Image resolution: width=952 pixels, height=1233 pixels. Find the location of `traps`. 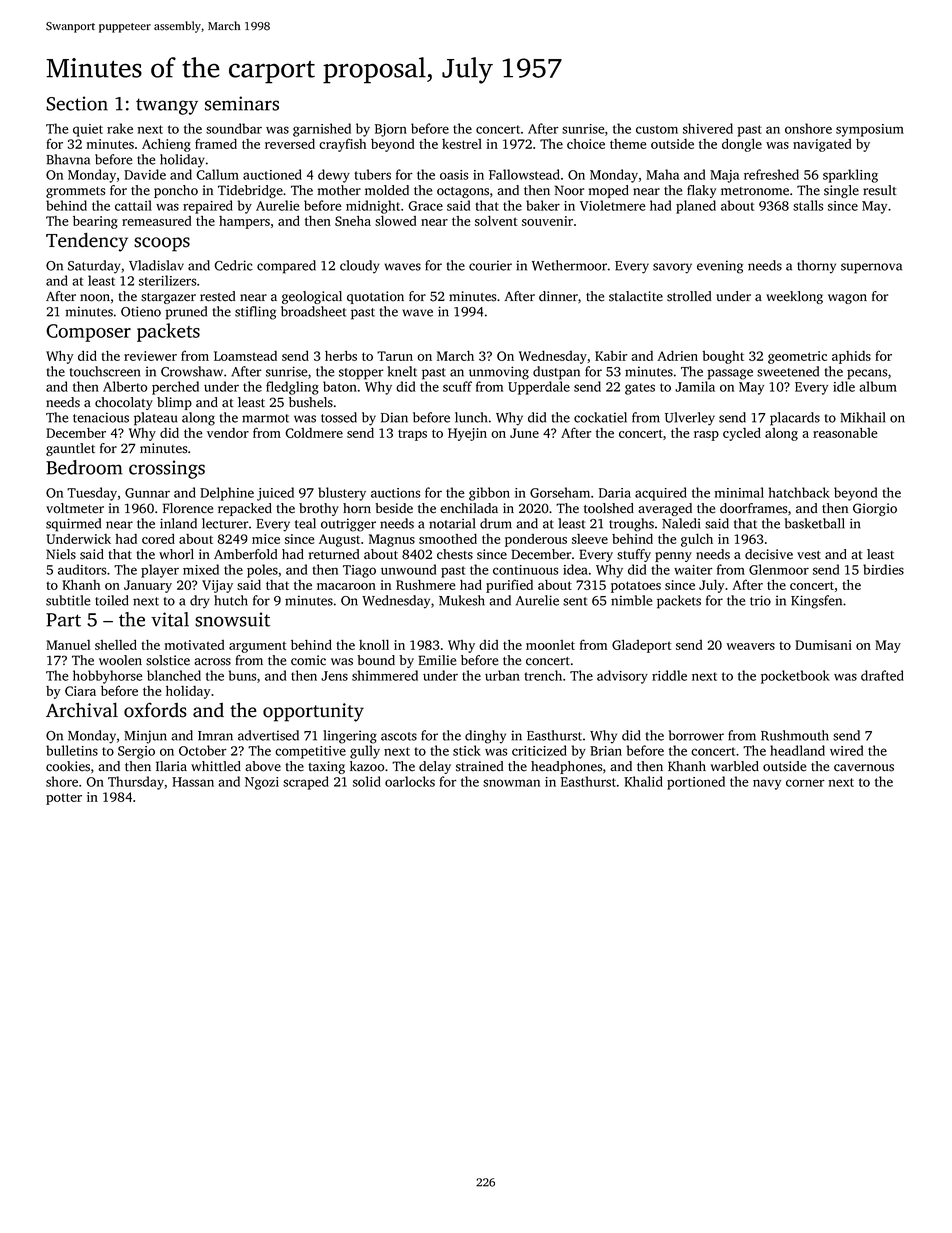

traps is located at coordinates (412, 435).
